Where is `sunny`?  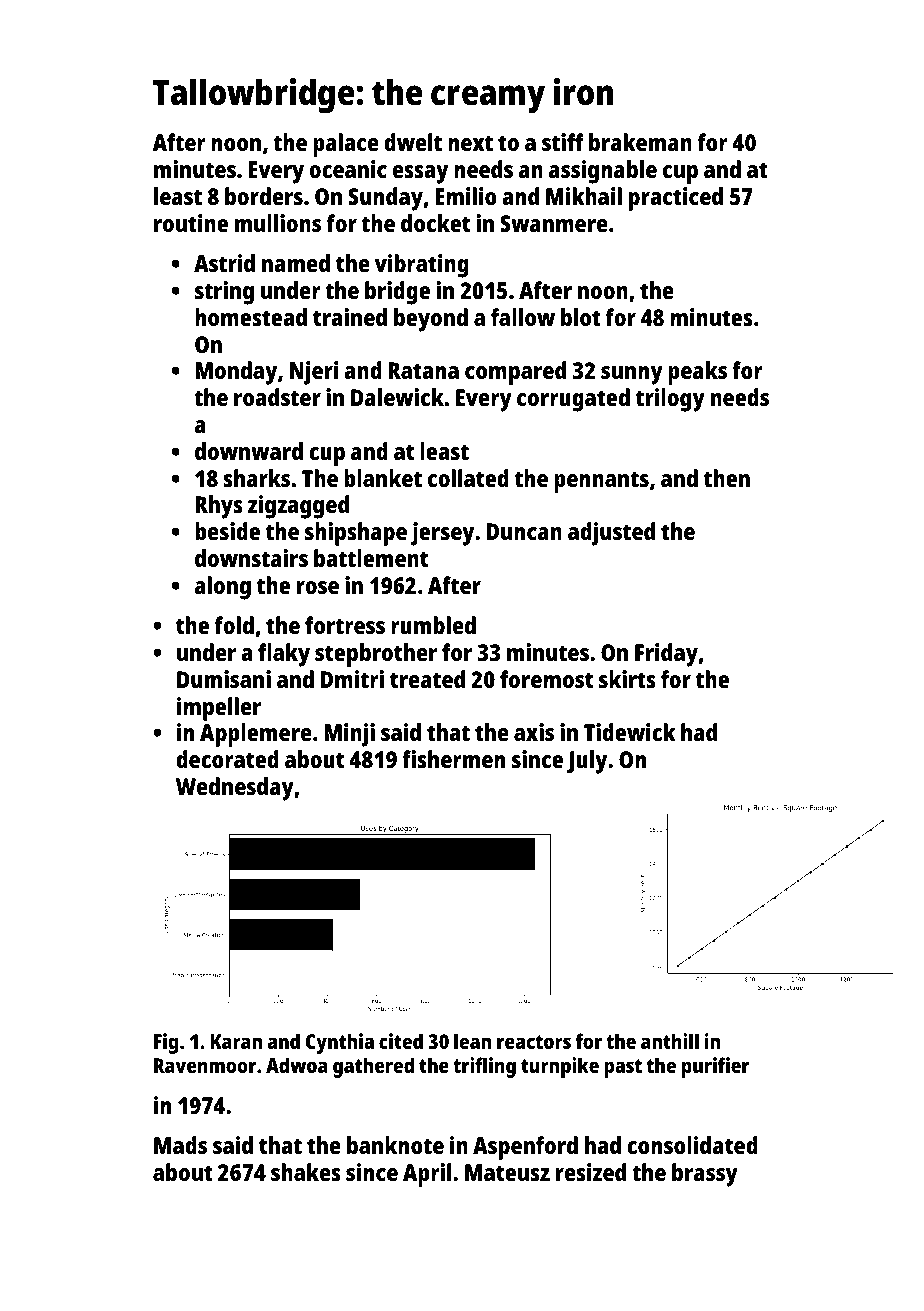 sunny is located at coordinates (632, 375).
